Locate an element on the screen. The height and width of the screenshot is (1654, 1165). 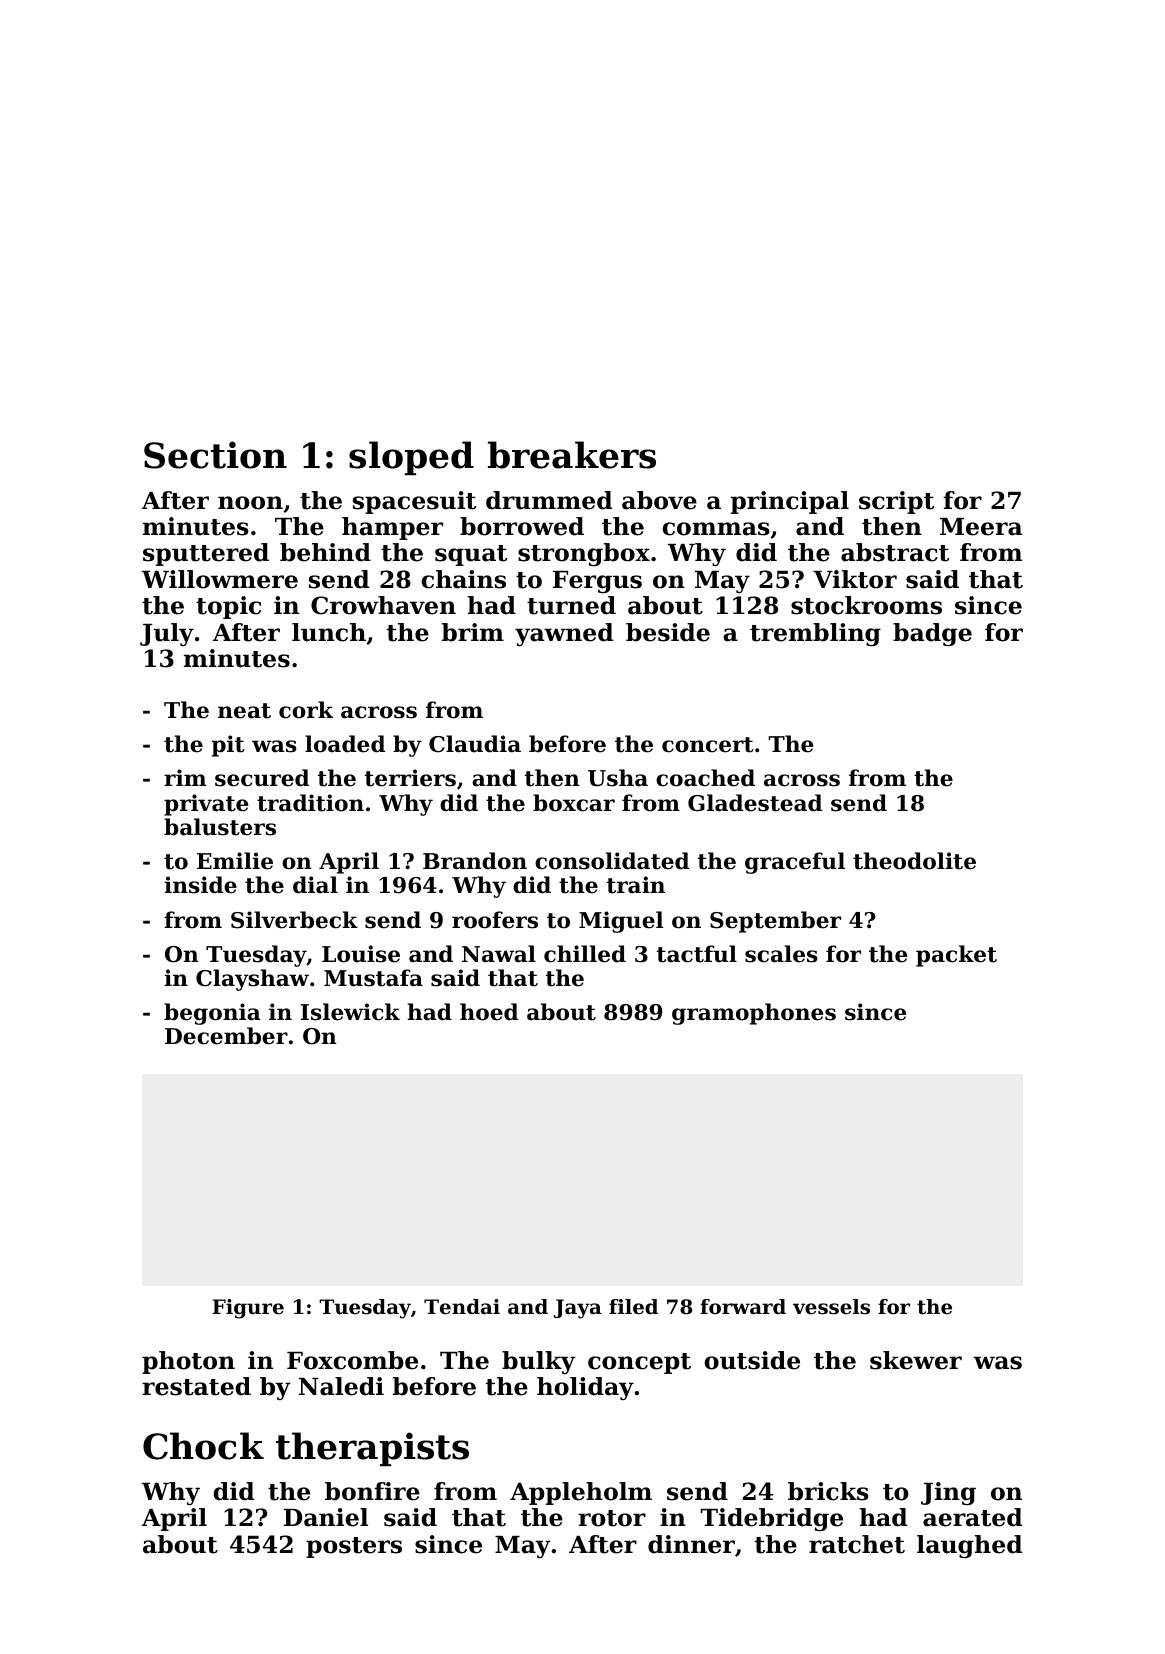
Jing is located at coordinates (948, 1493).
